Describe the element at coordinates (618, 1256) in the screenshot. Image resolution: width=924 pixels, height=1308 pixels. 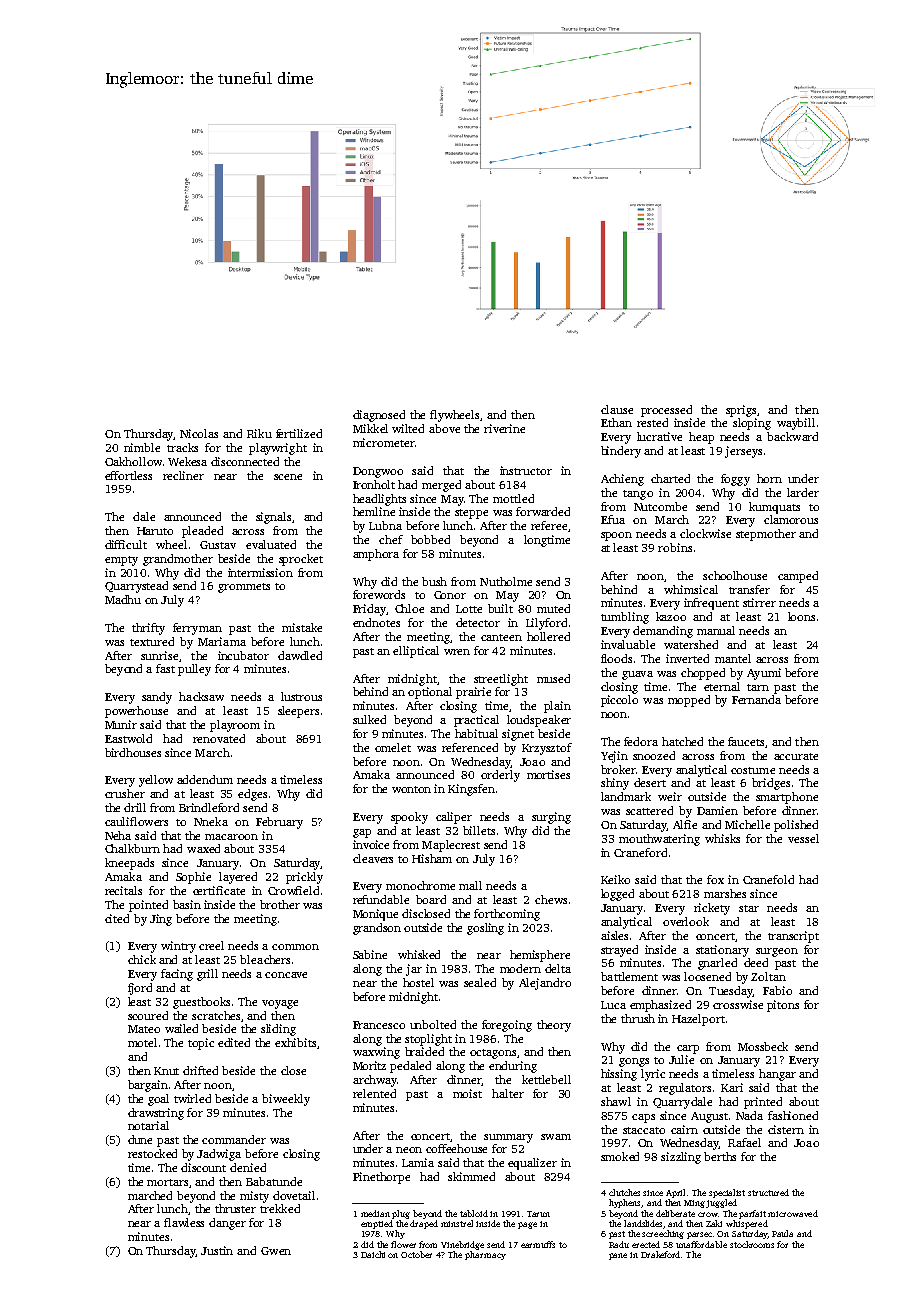
I see `pane` at that location.
